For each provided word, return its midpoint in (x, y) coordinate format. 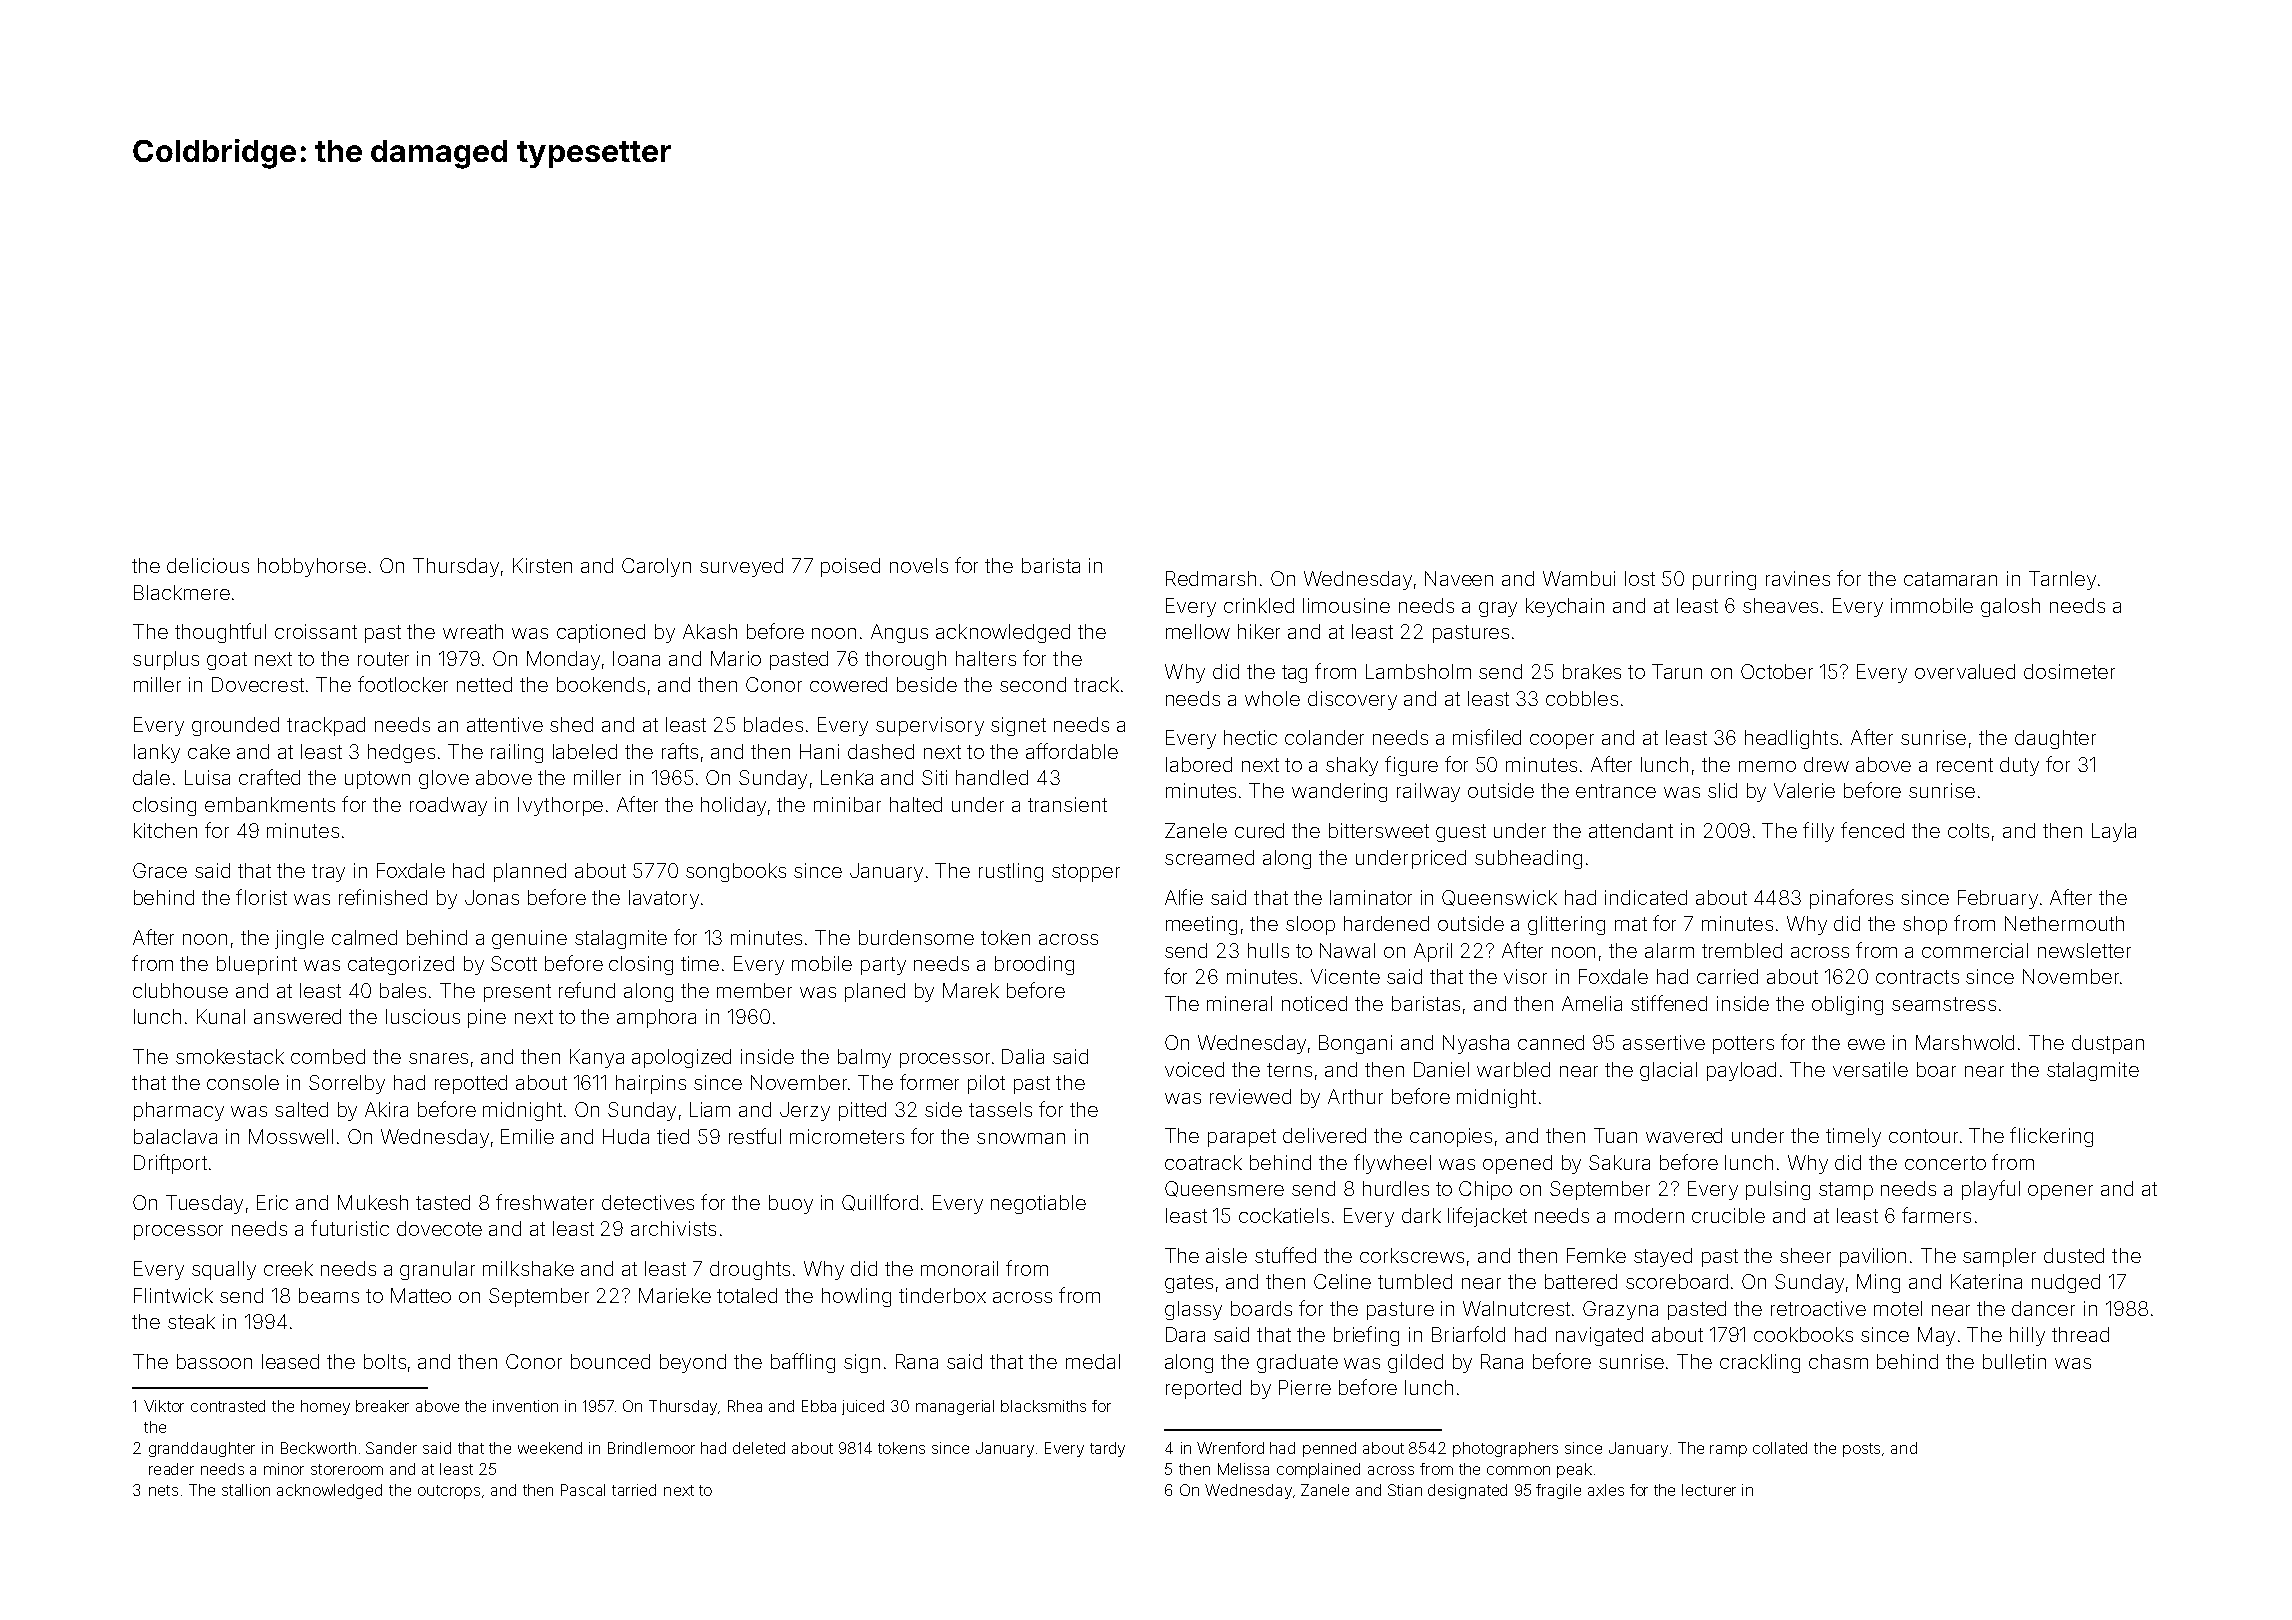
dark (1421, 1215)
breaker (382, 1406)
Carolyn (656, 567)
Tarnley (2062, 580)
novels (919, 565)
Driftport (170, 1164)
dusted (2074, 1255)
